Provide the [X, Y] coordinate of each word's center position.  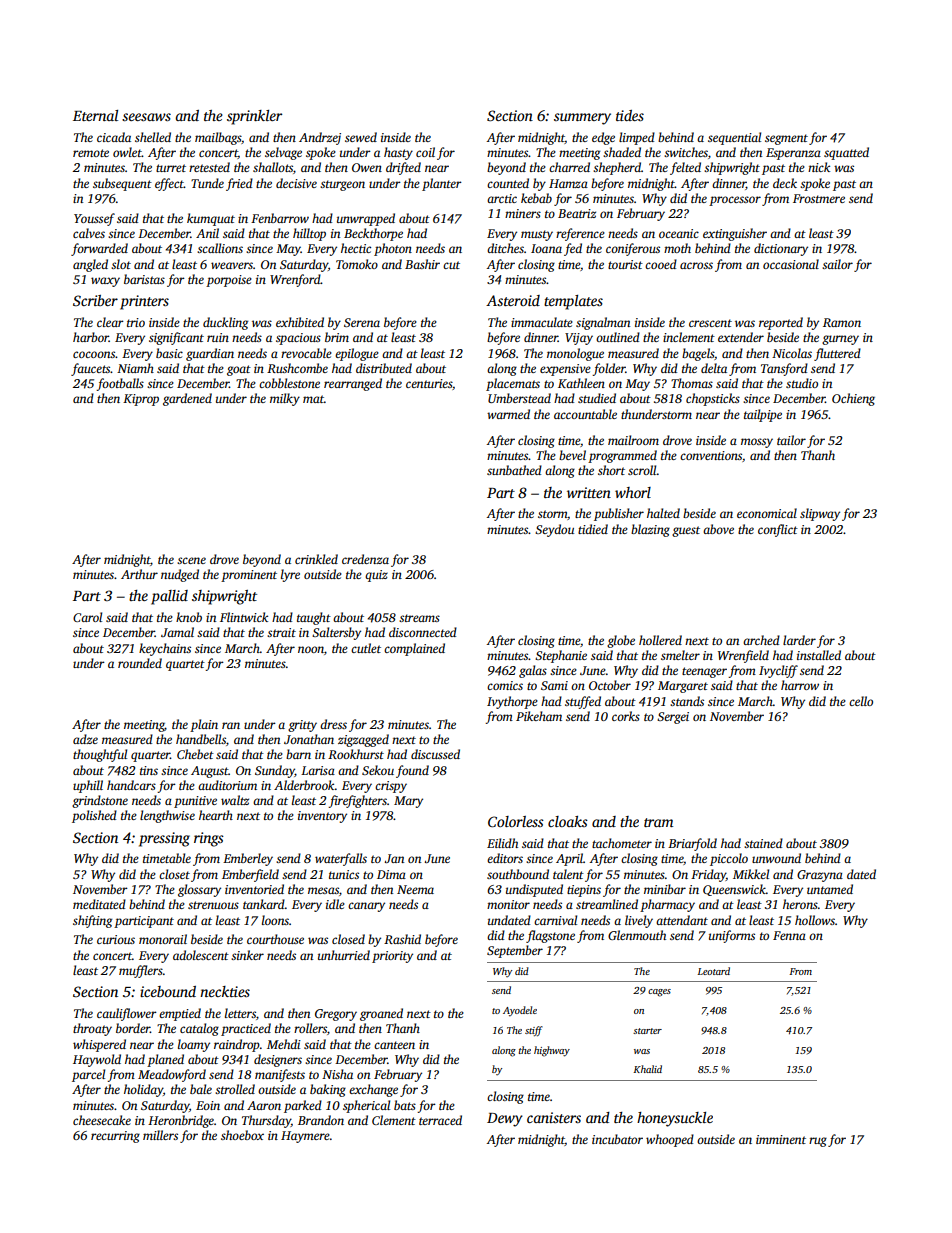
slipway [820, 514]
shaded [622, 152]
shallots [273, 167]
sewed [361, 137]
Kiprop [141, 400]
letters [240, 1013]
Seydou [554, 530]
